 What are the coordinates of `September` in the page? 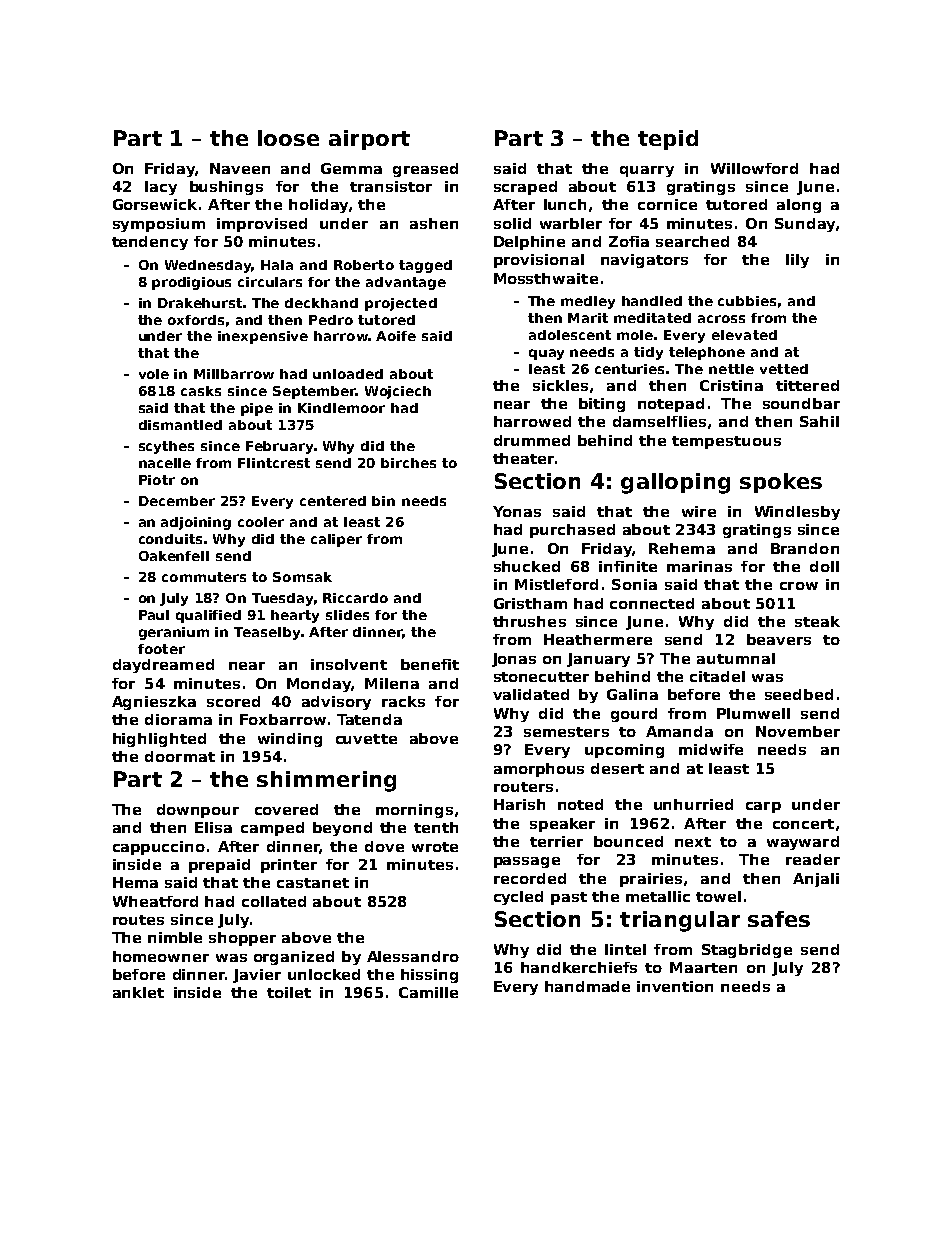 It's located at (314, 392).
